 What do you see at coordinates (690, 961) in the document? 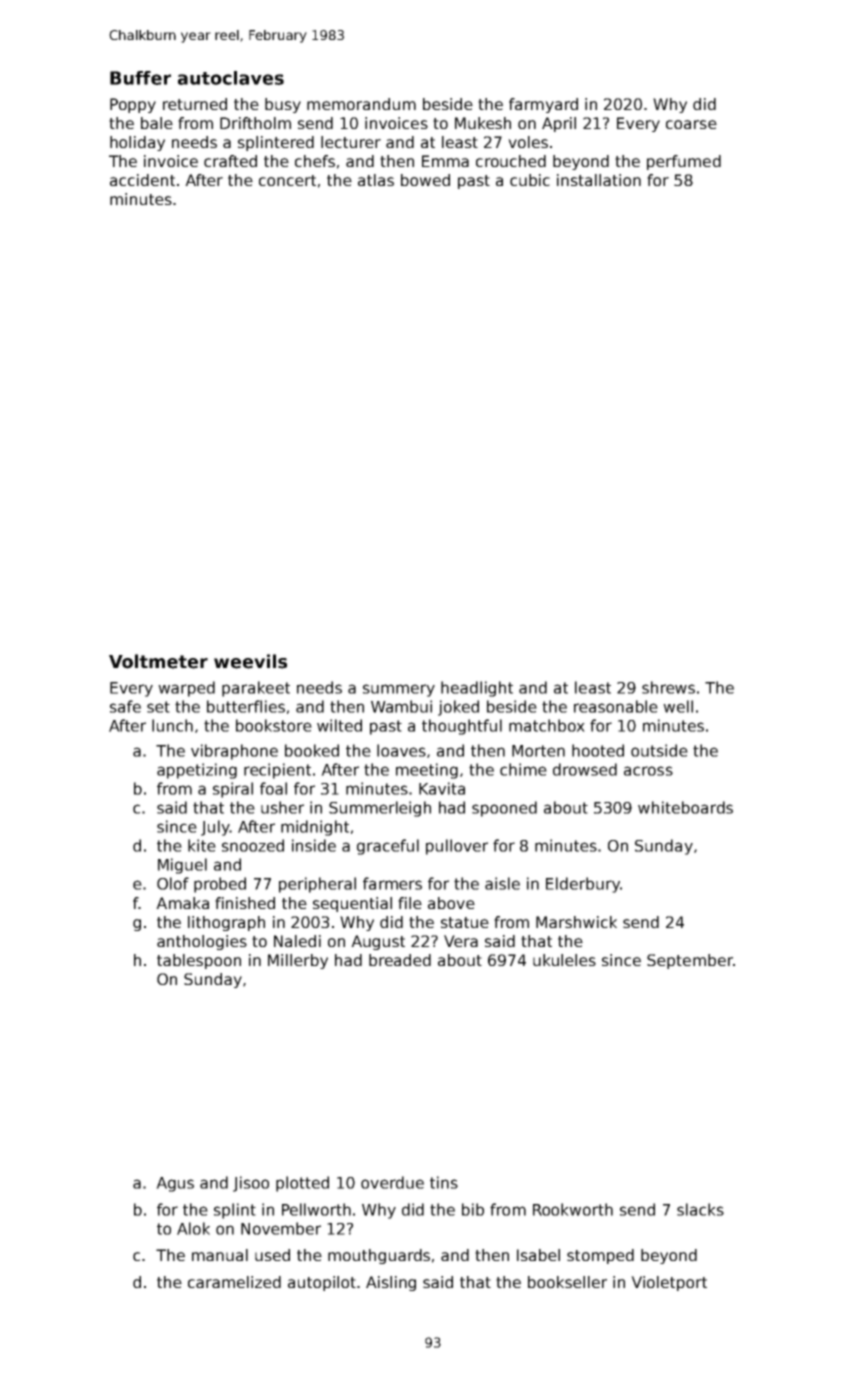
I see `September` at bounding box center [690, 961].
